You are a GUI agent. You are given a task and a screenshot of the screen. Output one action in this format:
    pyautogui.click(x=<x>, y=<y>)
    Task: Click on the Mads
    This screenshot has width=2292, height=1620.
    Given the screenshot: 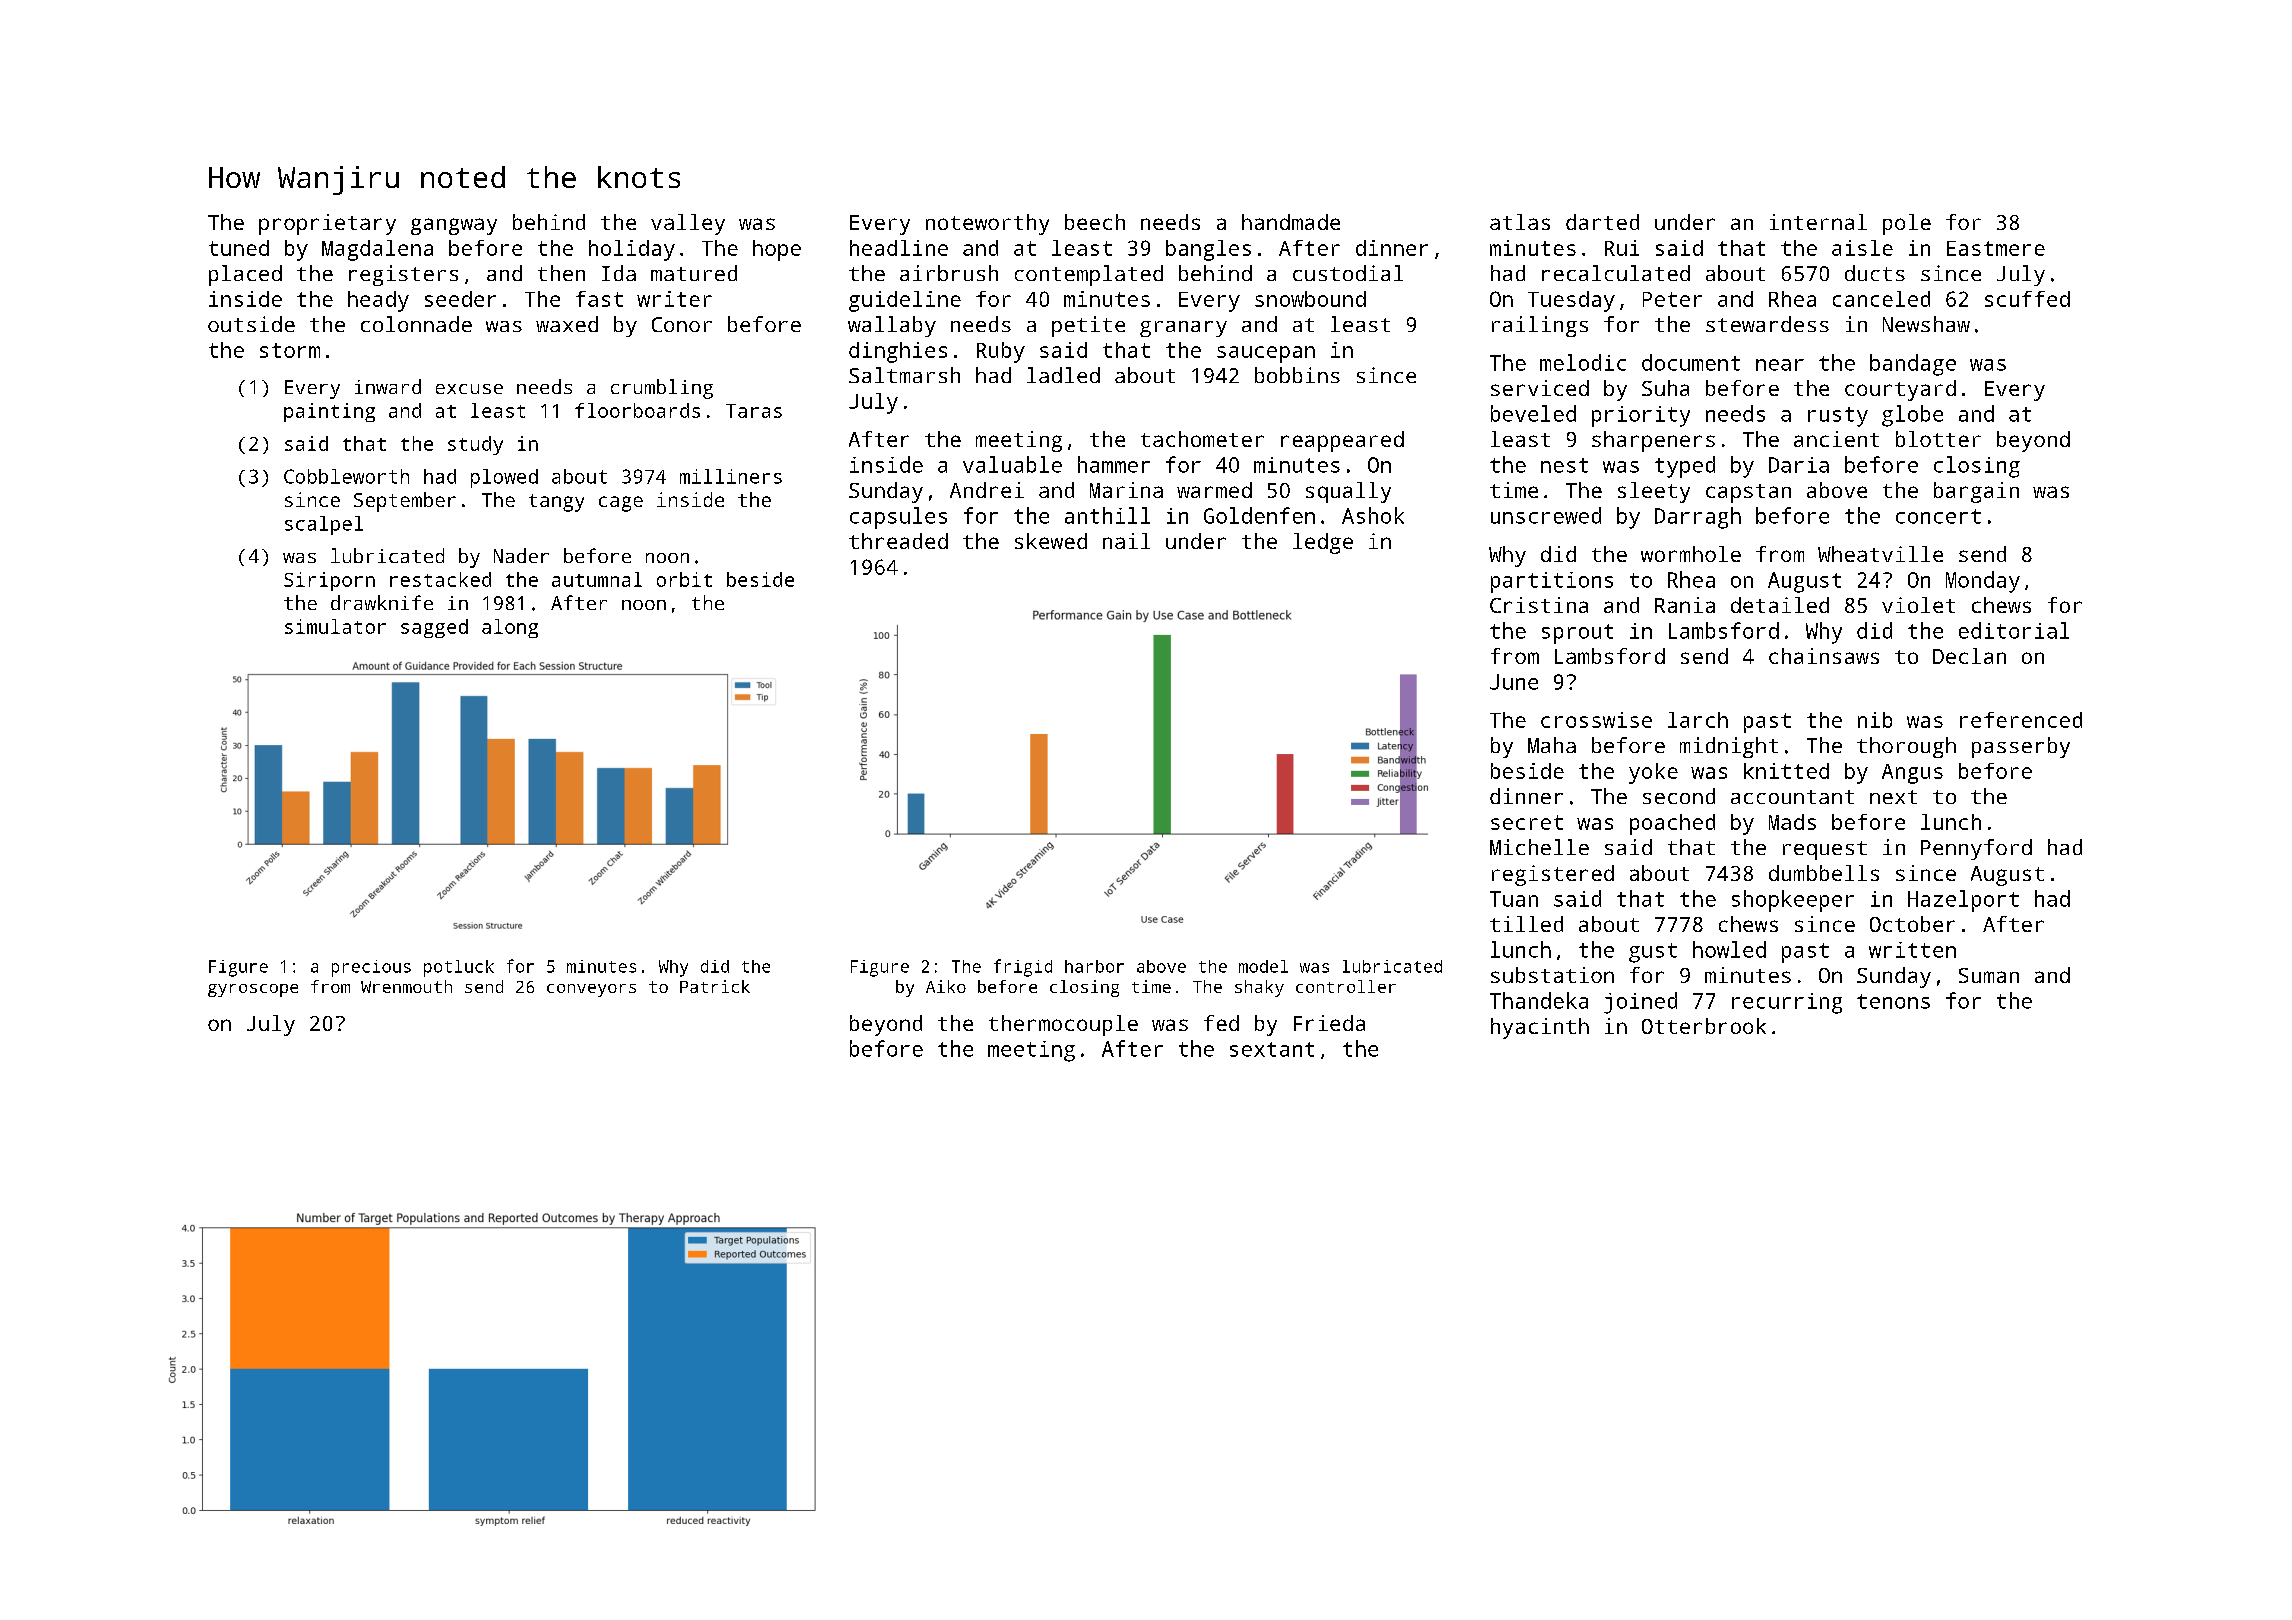 What is the action you would take?
    pyautogui.click(x=1792, y=822)
